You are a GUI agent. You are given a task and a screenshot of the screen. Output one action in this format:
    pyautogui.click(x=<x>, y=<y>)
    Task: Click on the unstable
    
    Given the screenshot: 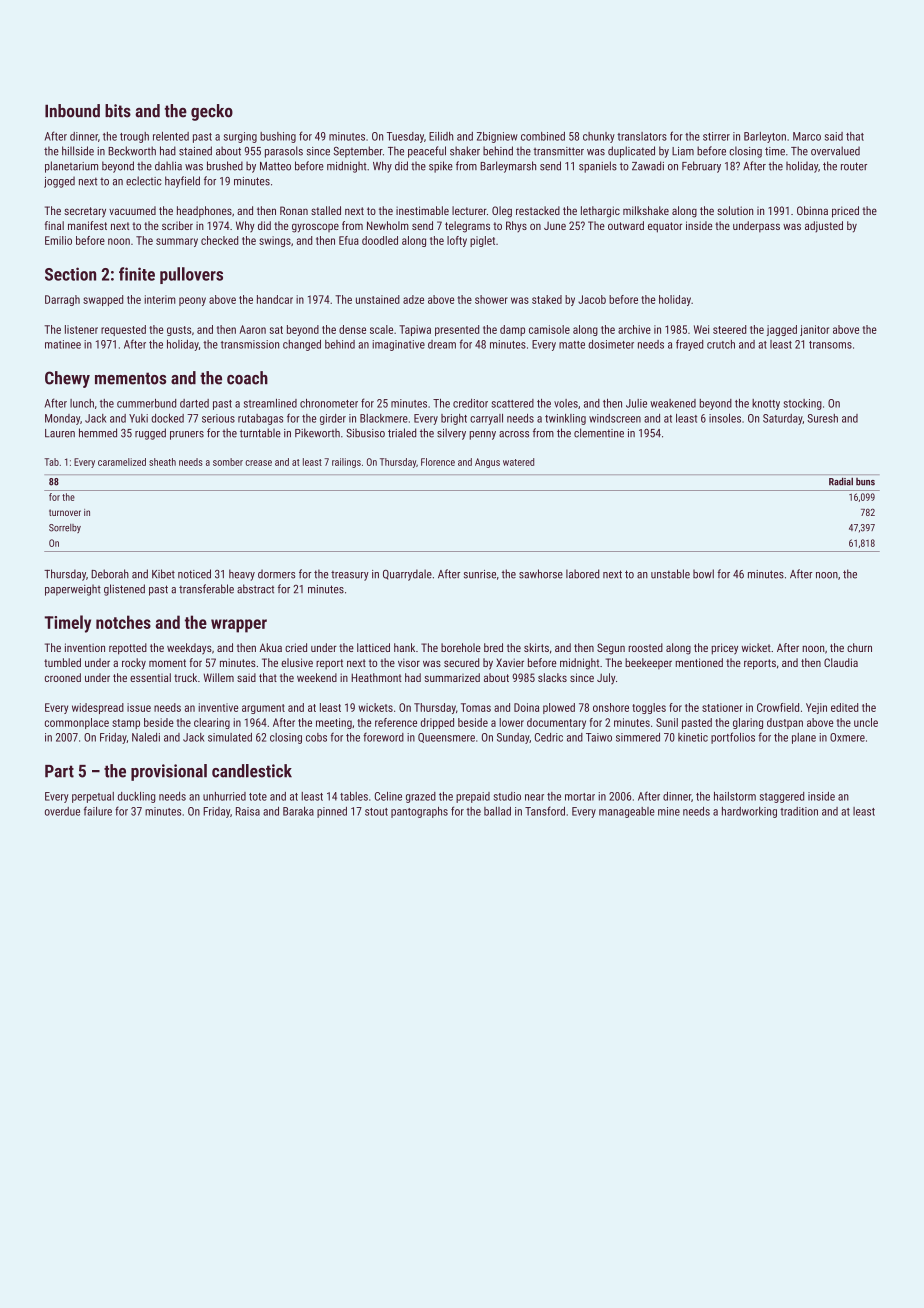 What is the action you would take?
    pyautogui.click(x=670, y=574)
